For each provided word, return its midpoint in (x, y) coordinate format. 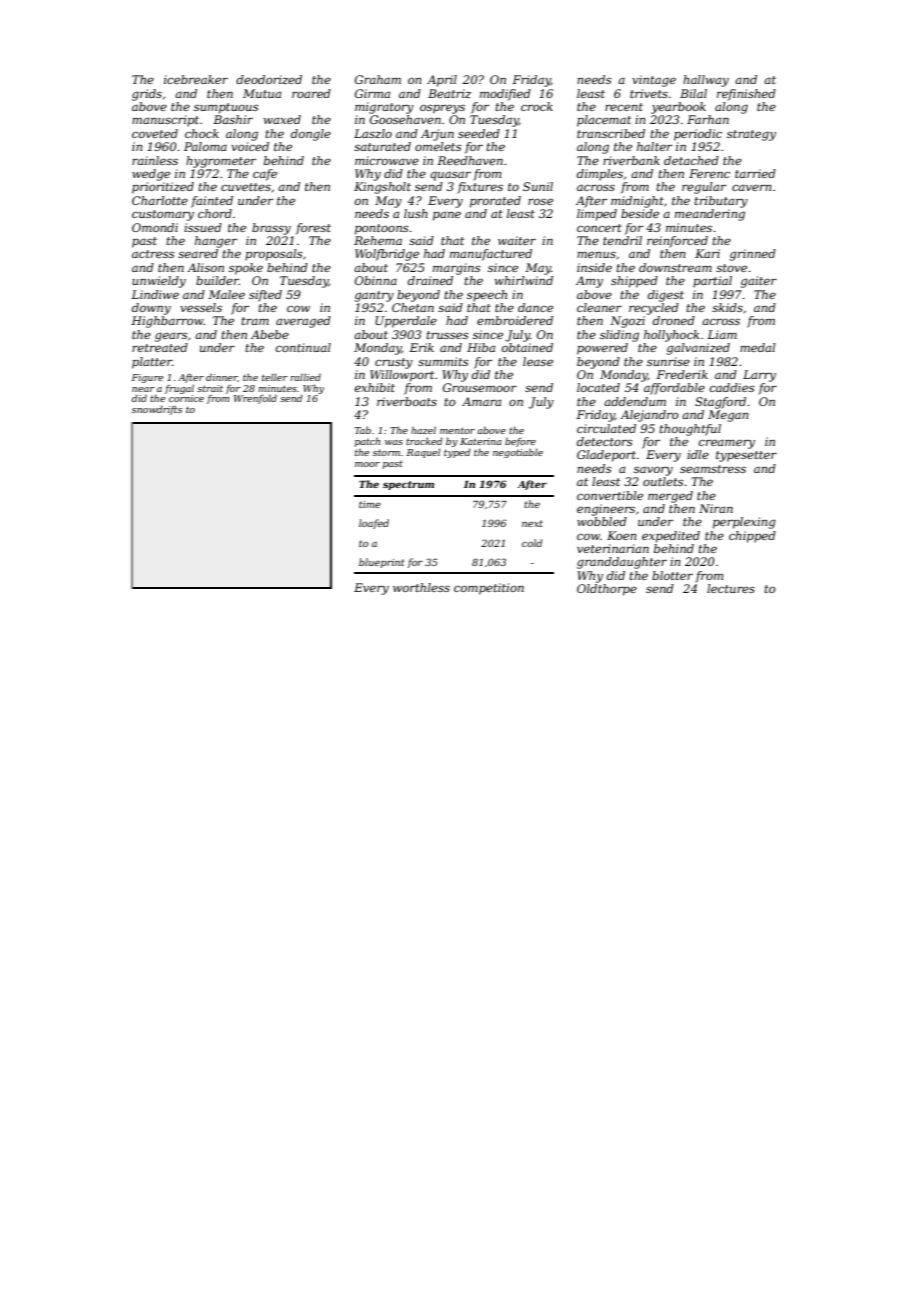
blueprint (382, 563)
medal (758, 347)
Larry (759, 376)
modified (505, 95)
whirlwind (524, 280)
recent (624, 107)
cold (532, 543)
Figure (147, 378)
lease (538, 361)
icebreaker (196, 79)
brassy (271, 229)
